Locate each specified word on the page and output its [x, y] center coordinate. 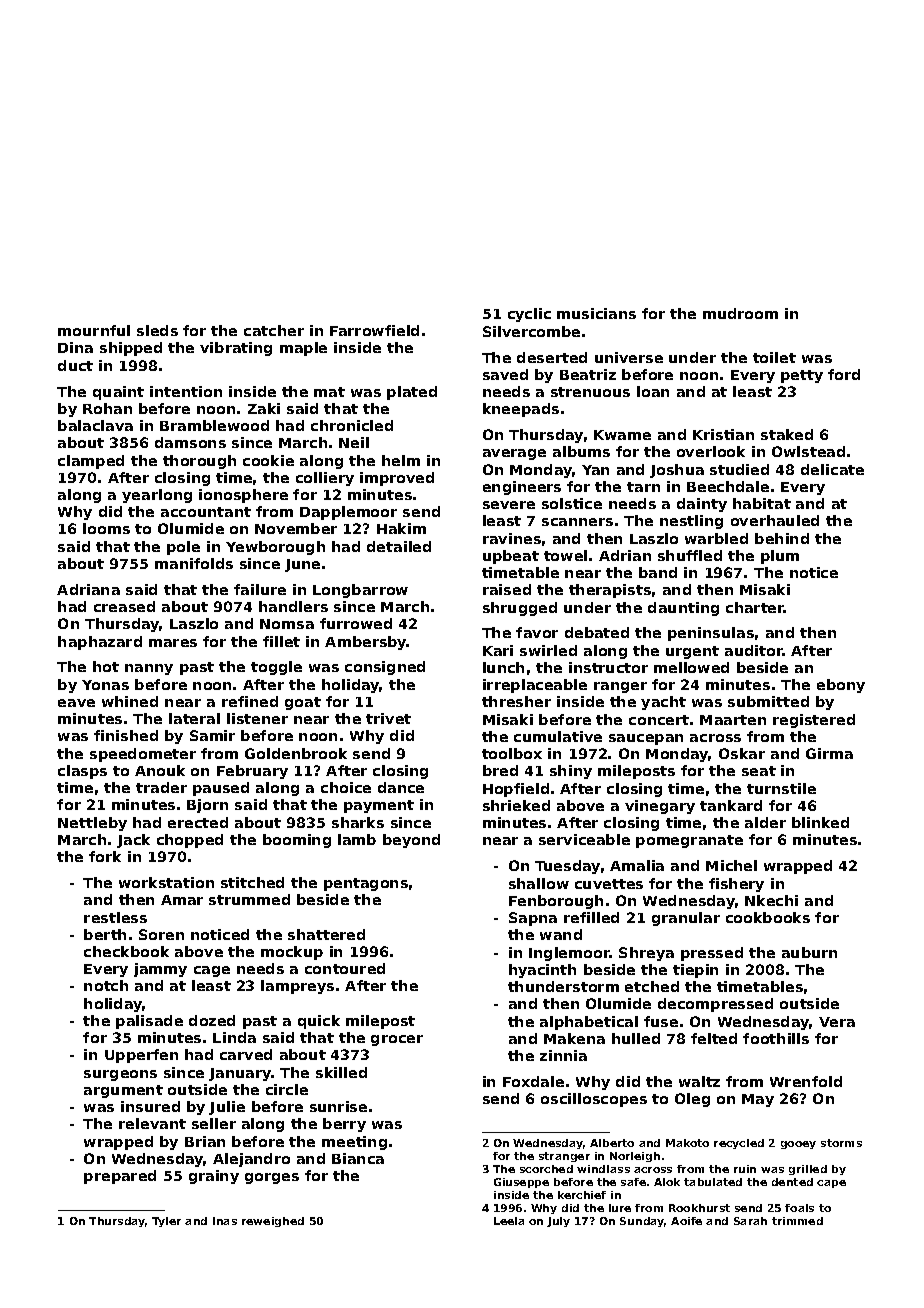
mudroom [740, 313]
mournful [94, 330]
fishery [736, 885]
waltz [699, 1081]
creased [124, 606]
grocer [397, 1040]
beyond [411, 841]
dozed [212, 1020]
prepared [120, 1177]
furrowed [356, 623]
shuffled [690, 555]
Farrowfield [374, 330]
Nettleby [92, 824]
